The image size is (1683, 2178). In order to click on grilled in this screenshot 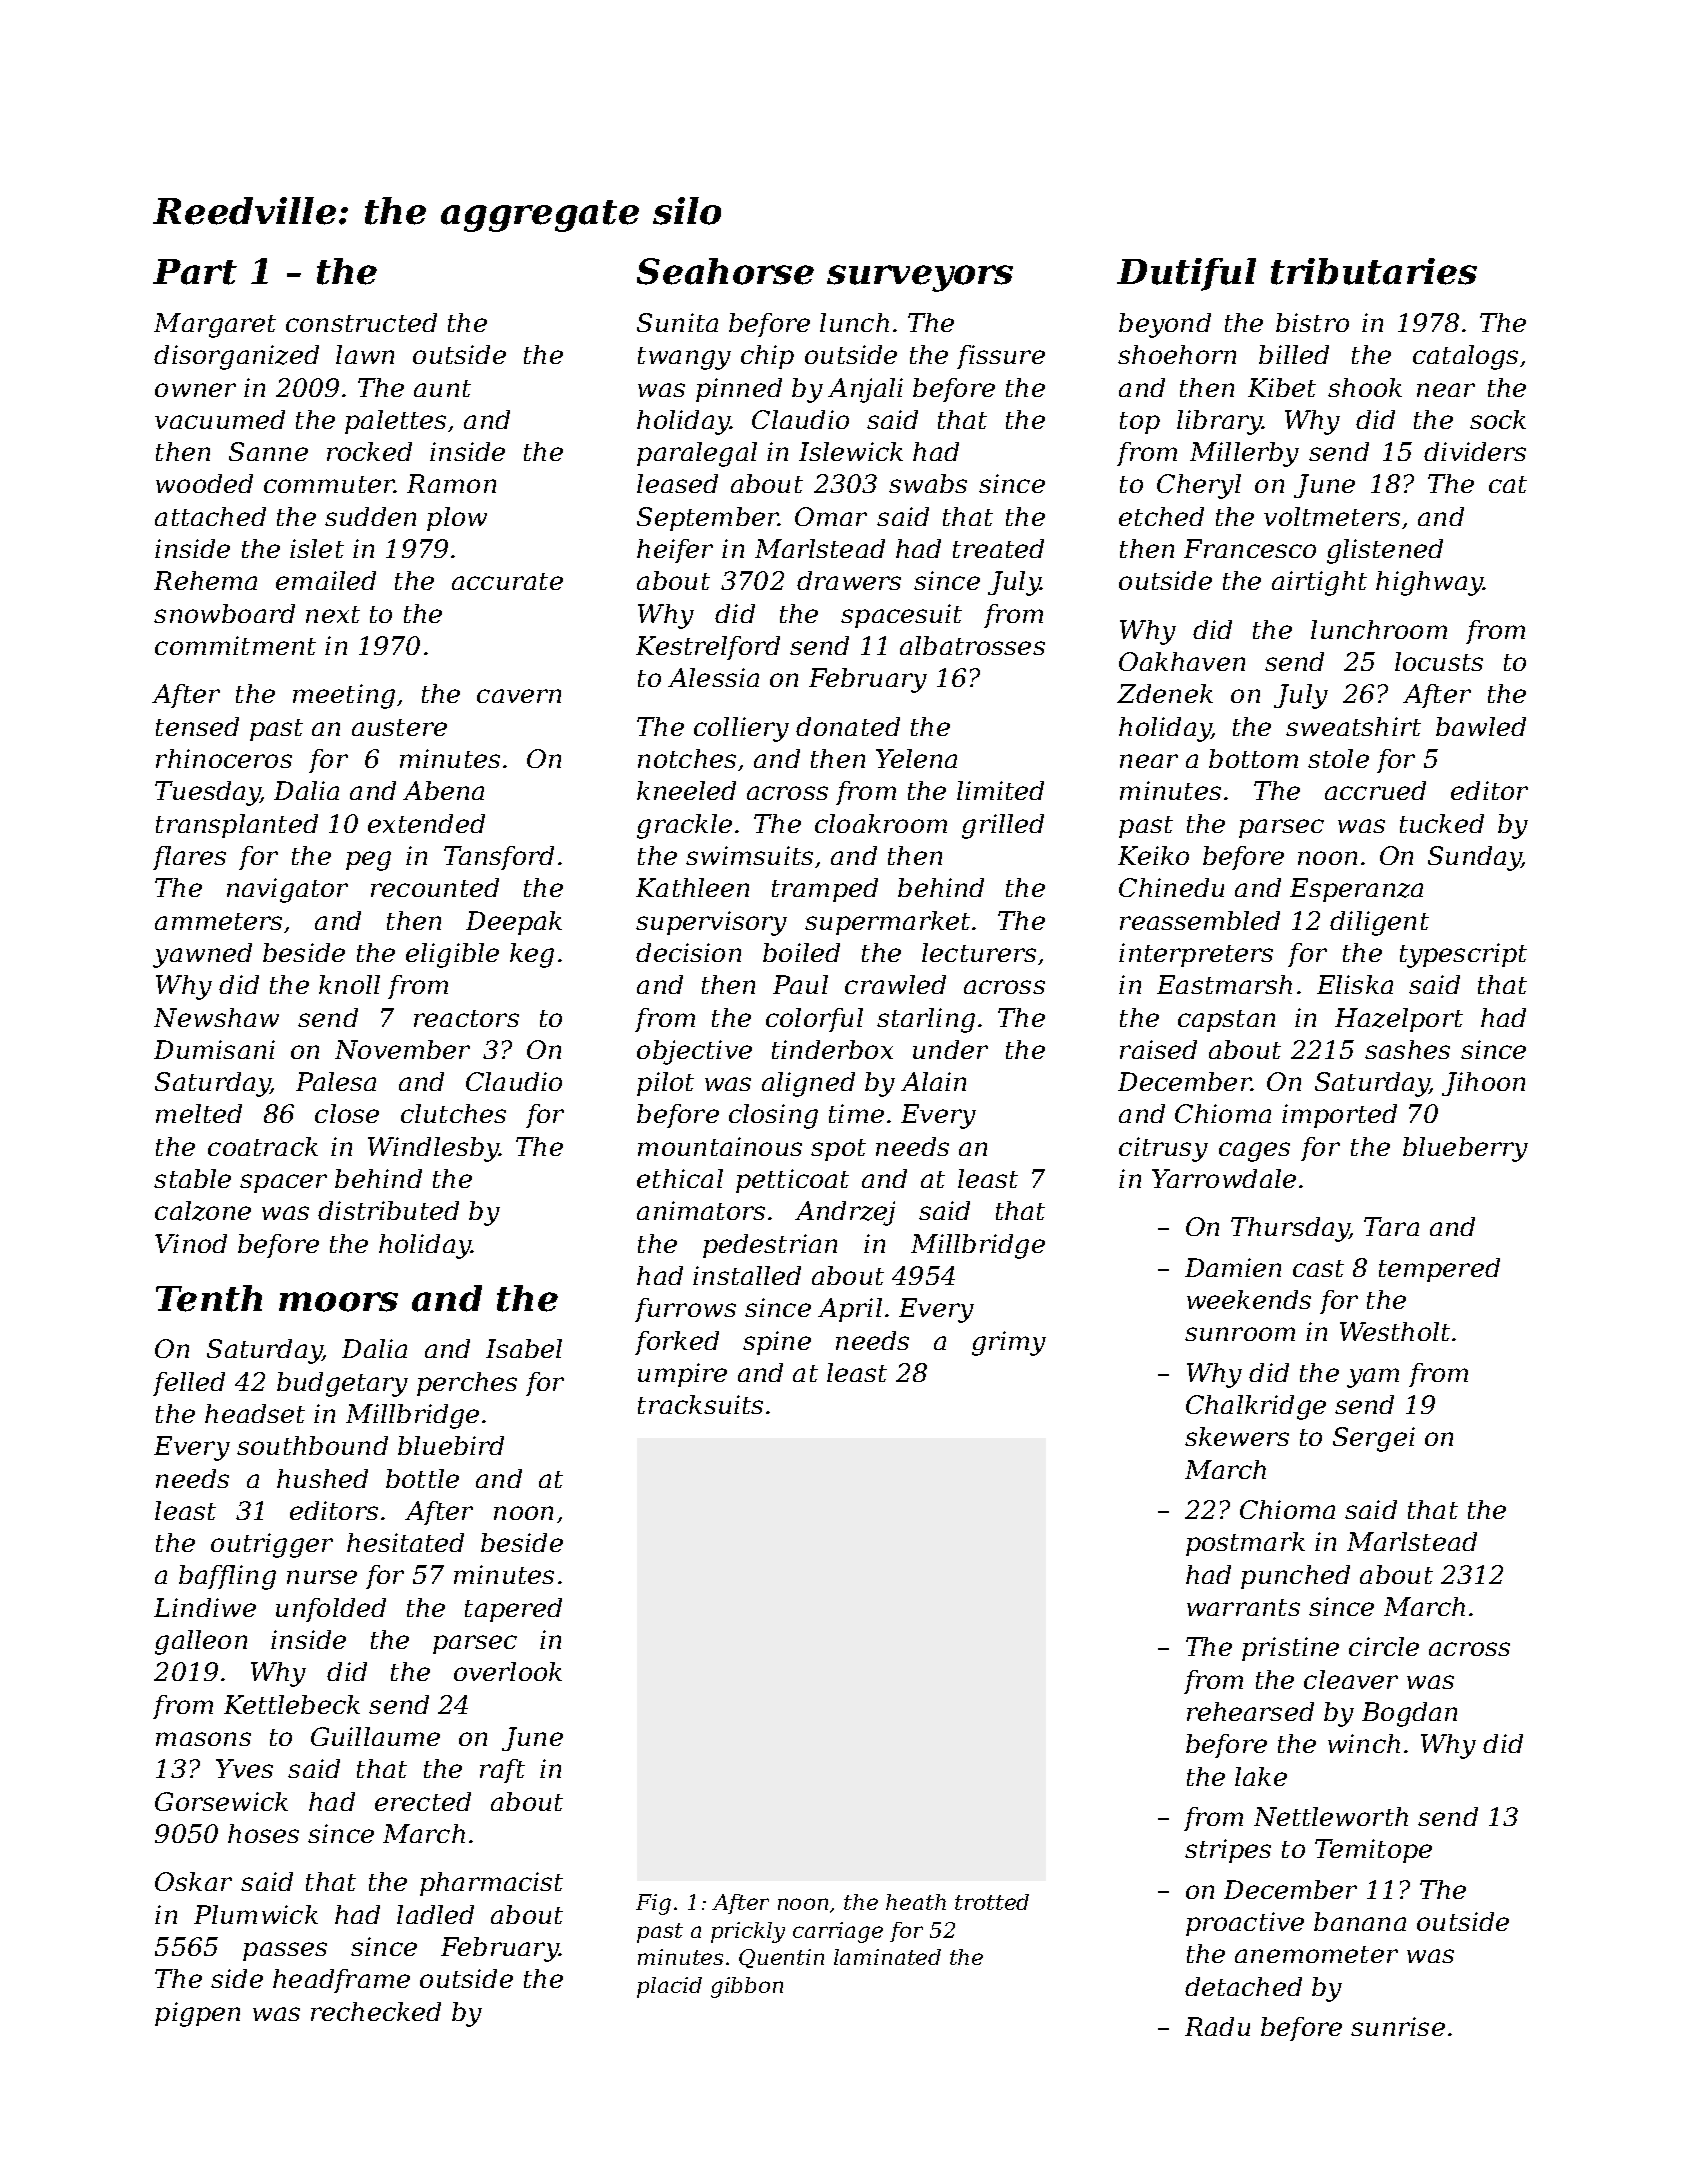, I will do `click(1003, 826)`.
